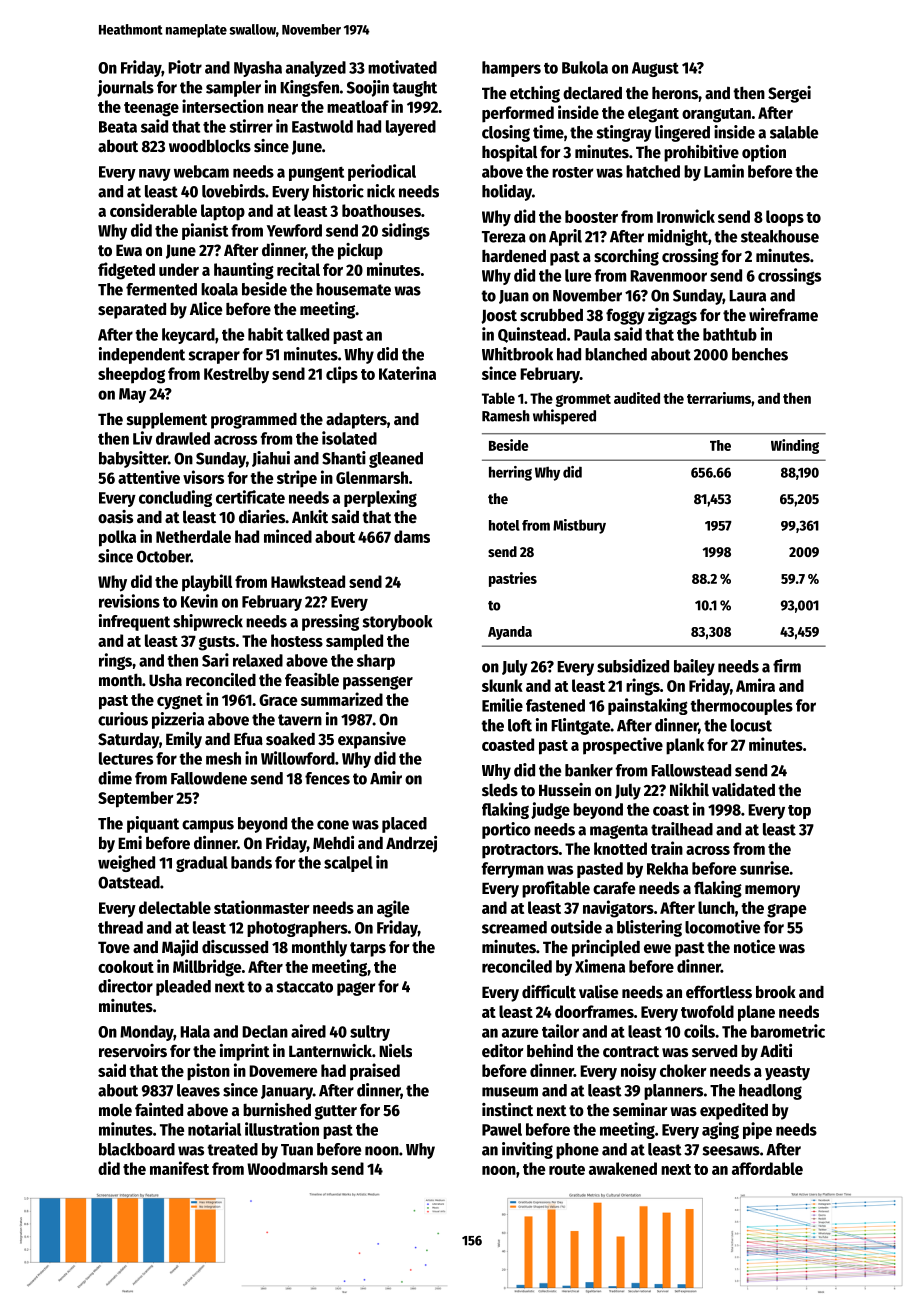  What do you see at coordinates (134, 622) in the document?
I see `infrequent` at bounding box center [134, 622].
